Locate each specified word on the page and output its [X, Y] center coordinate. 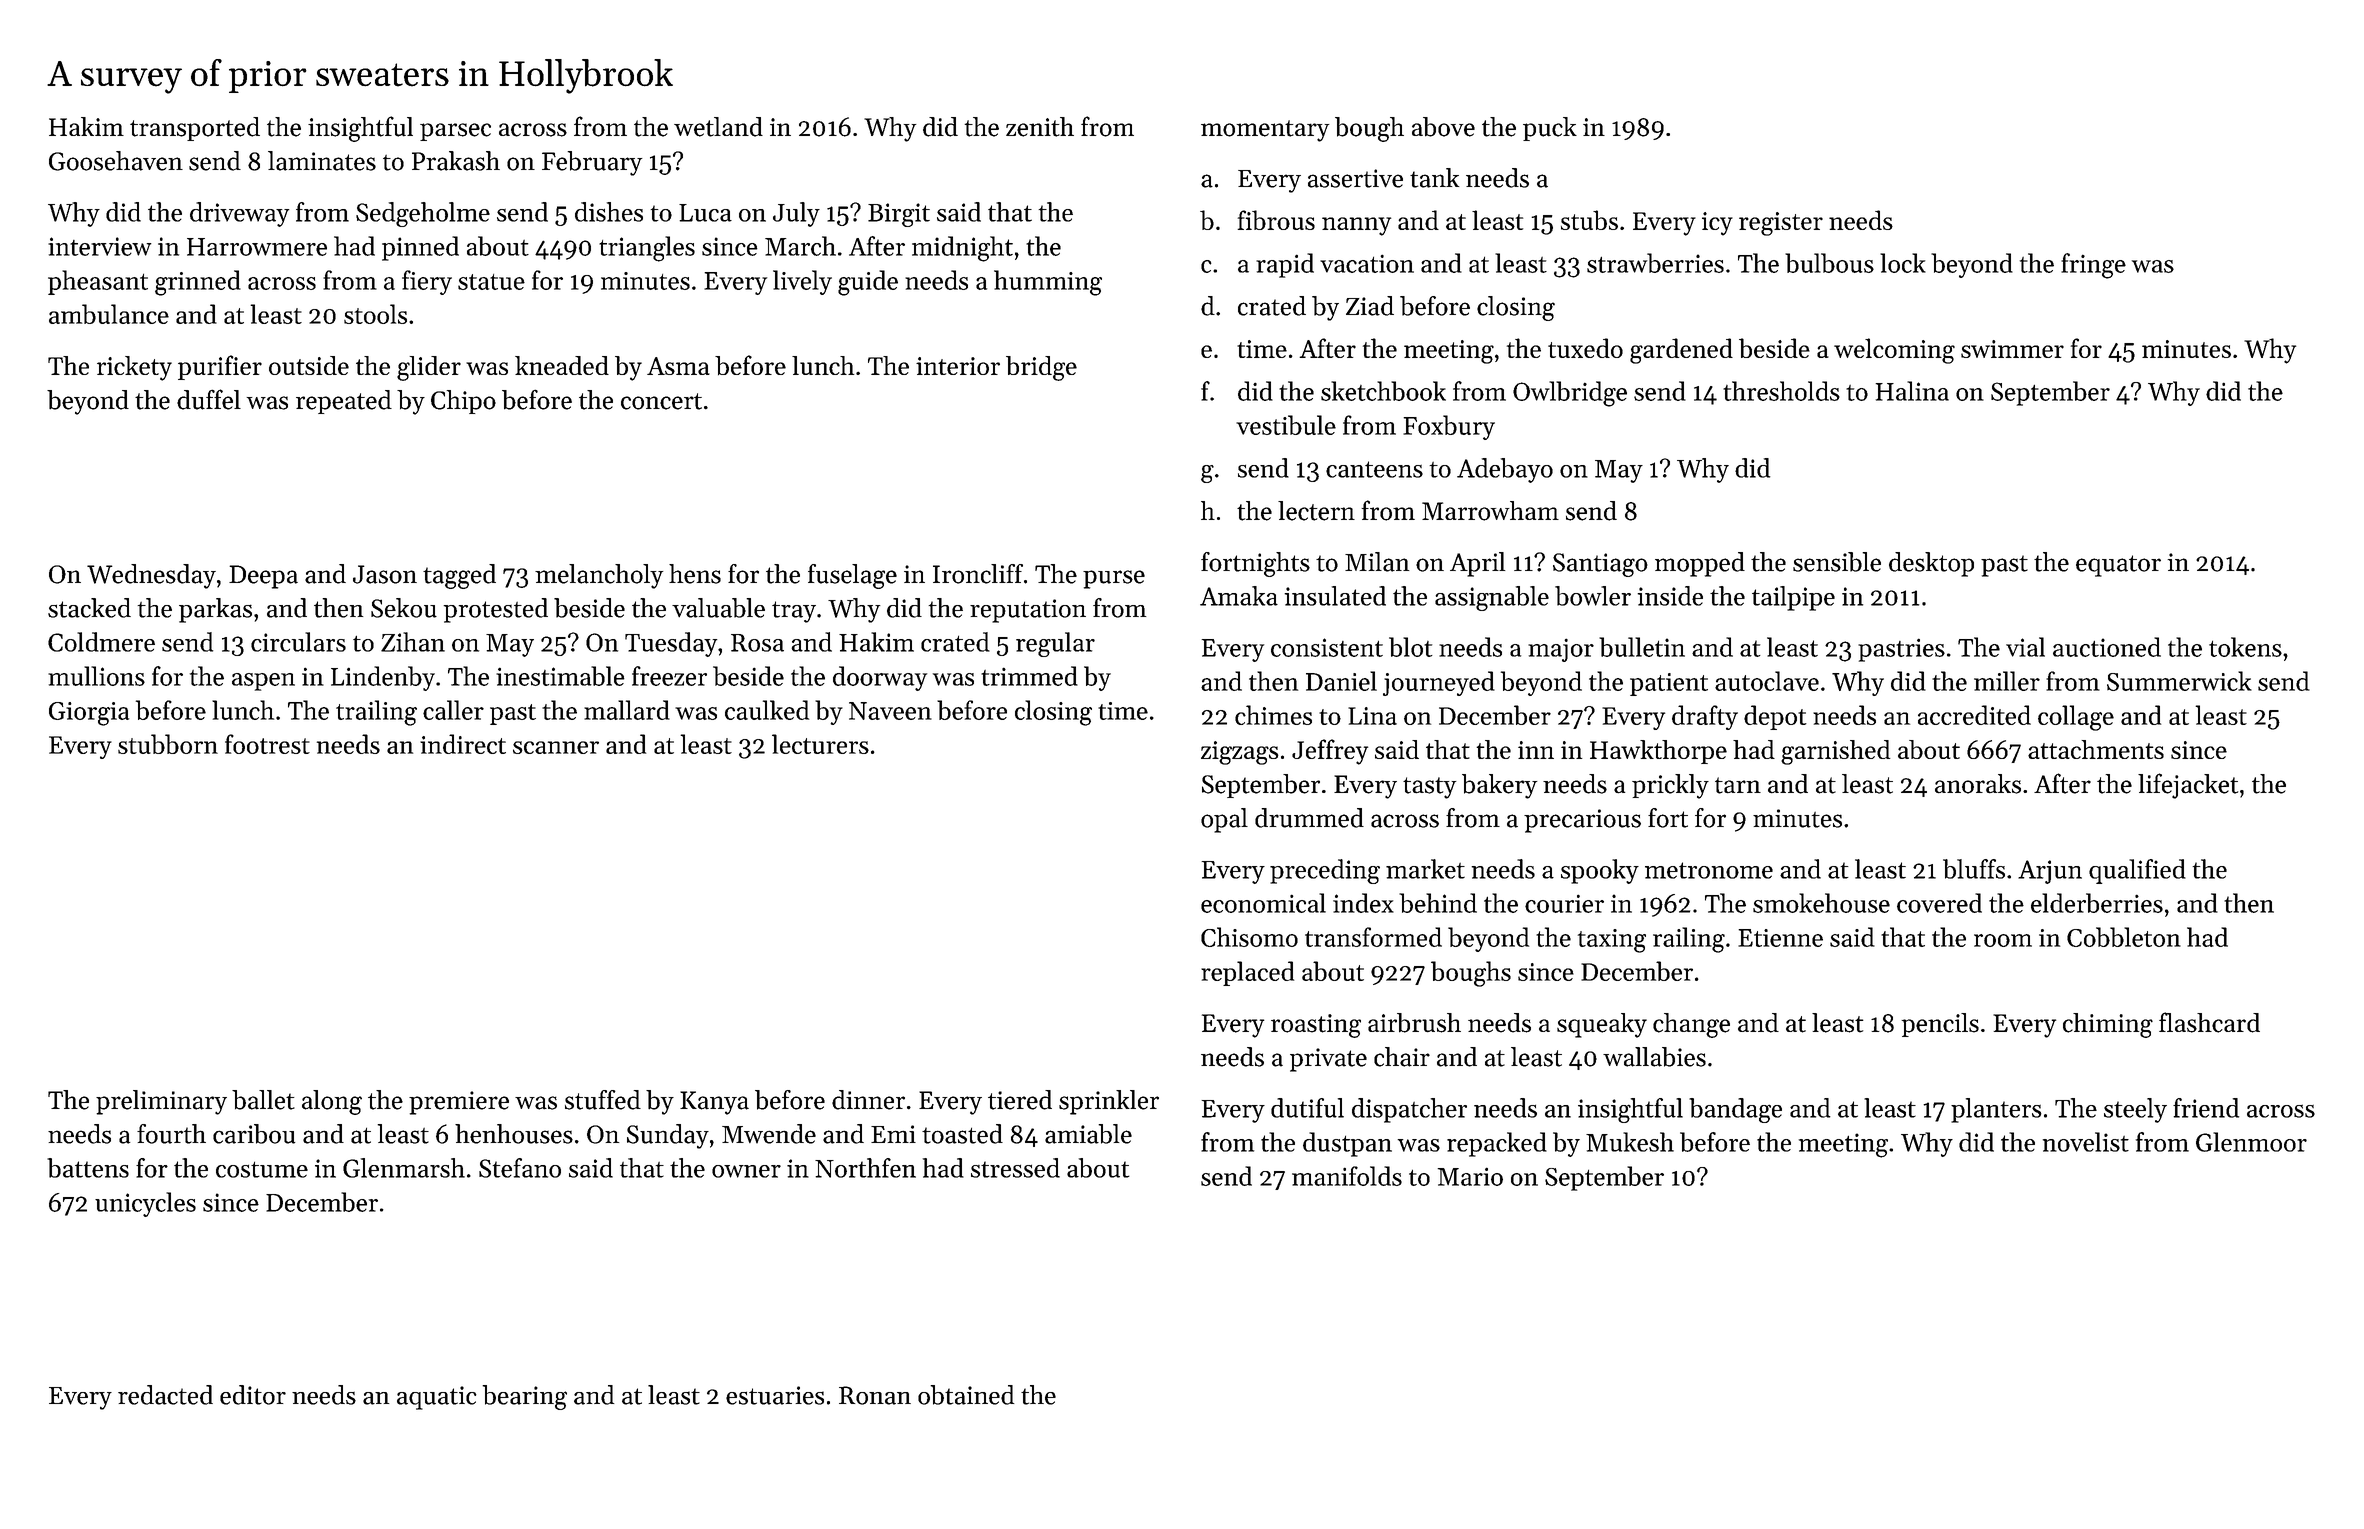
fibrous [1276, 220]
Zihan [413, 642]
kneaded [562, 365]
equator [2118, 566]
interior [958, 366]
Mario [1470, 1176]
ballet [263, 1100]
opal [1224, 820]
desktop [1931, 564]
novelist [2086, 1142]
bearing [524, 1397]
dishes [609, 212]
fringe [2093, 266]
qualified [2137, 871]
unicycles [145, 1204]
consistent [1327, 647]
